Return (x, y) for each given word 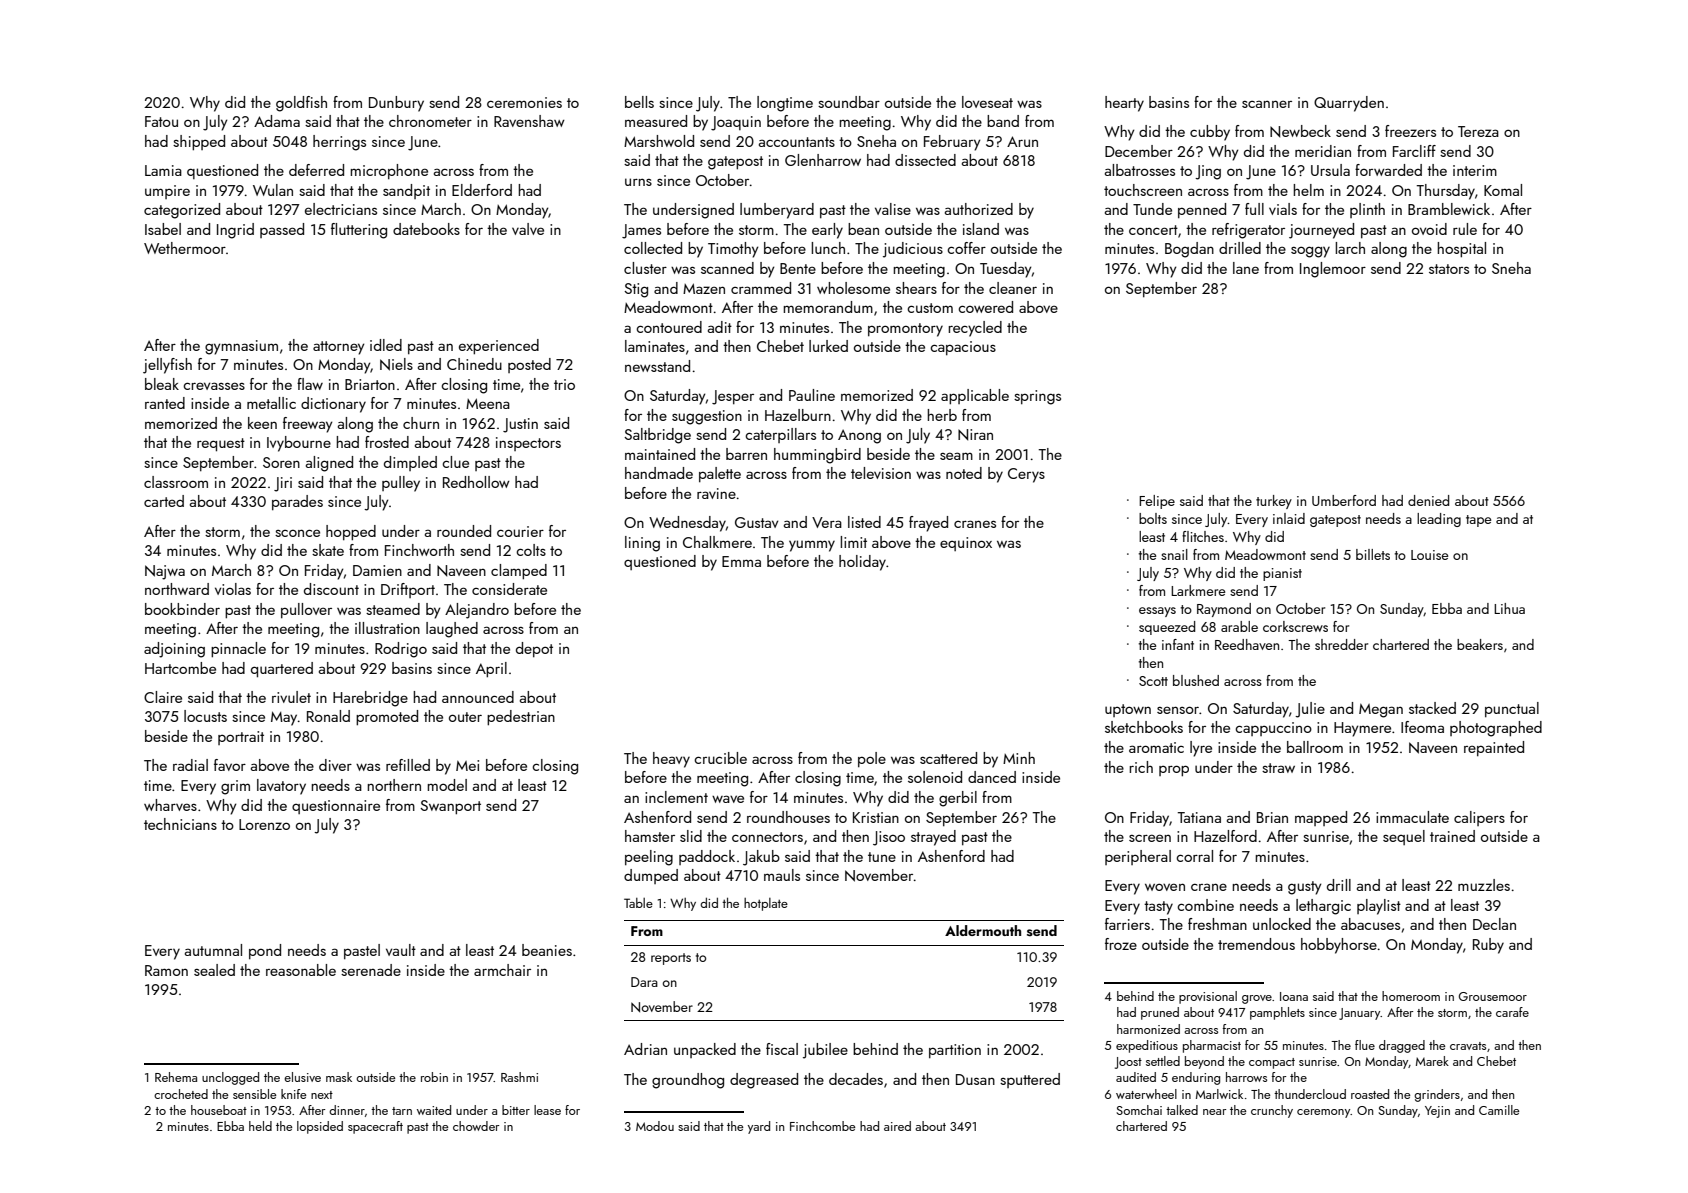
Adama (277, 121)
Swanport (450, 807)
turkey (1274, 502)
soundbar (849, 102)
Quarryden (1349, 104)
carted (164, 501)
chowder (476, 1126)
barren (746, 454)
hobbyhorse (1339, 946)
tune (882, 857)
